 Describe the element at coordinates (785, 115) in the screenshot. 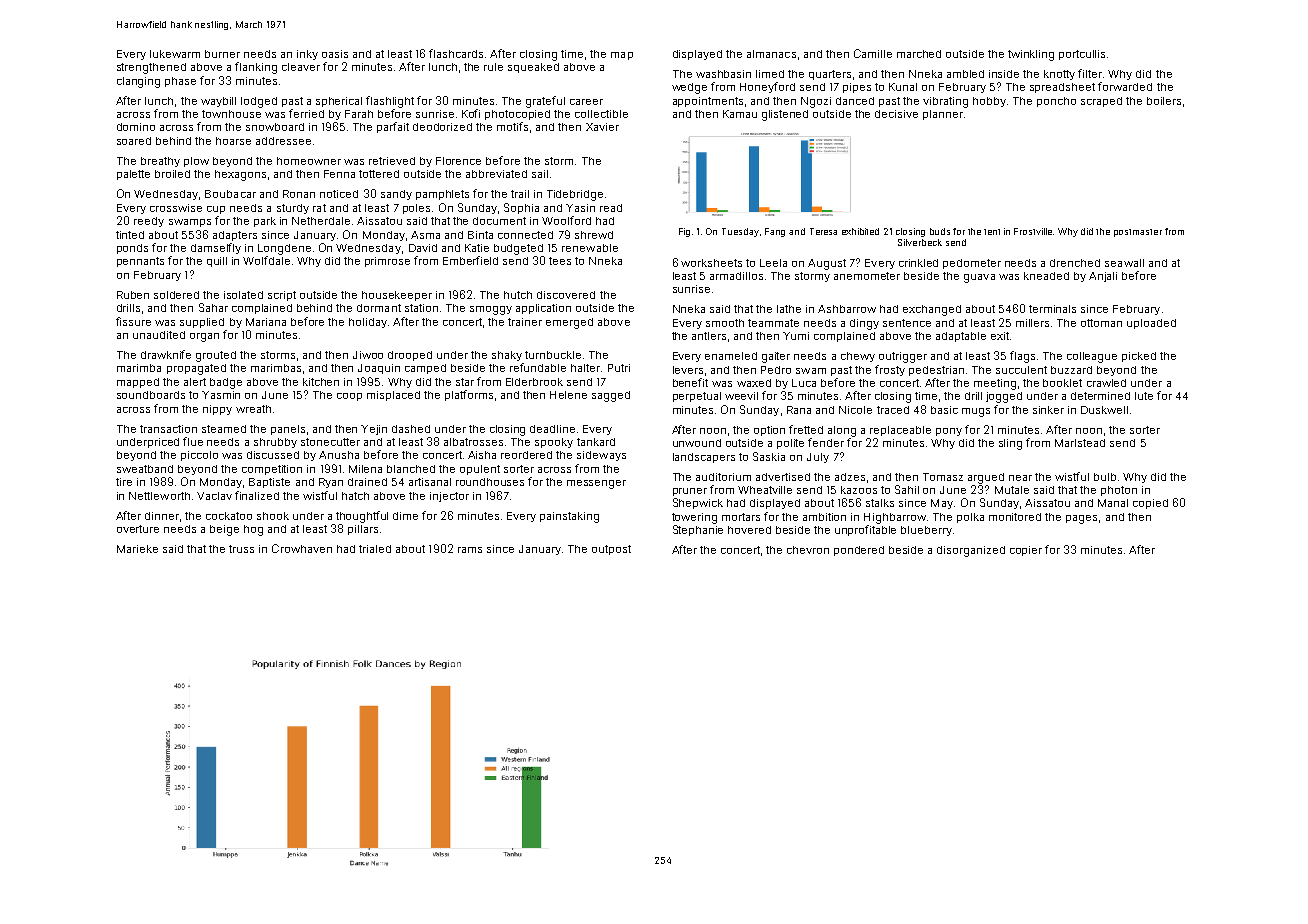

I see `glistened` at that location.
